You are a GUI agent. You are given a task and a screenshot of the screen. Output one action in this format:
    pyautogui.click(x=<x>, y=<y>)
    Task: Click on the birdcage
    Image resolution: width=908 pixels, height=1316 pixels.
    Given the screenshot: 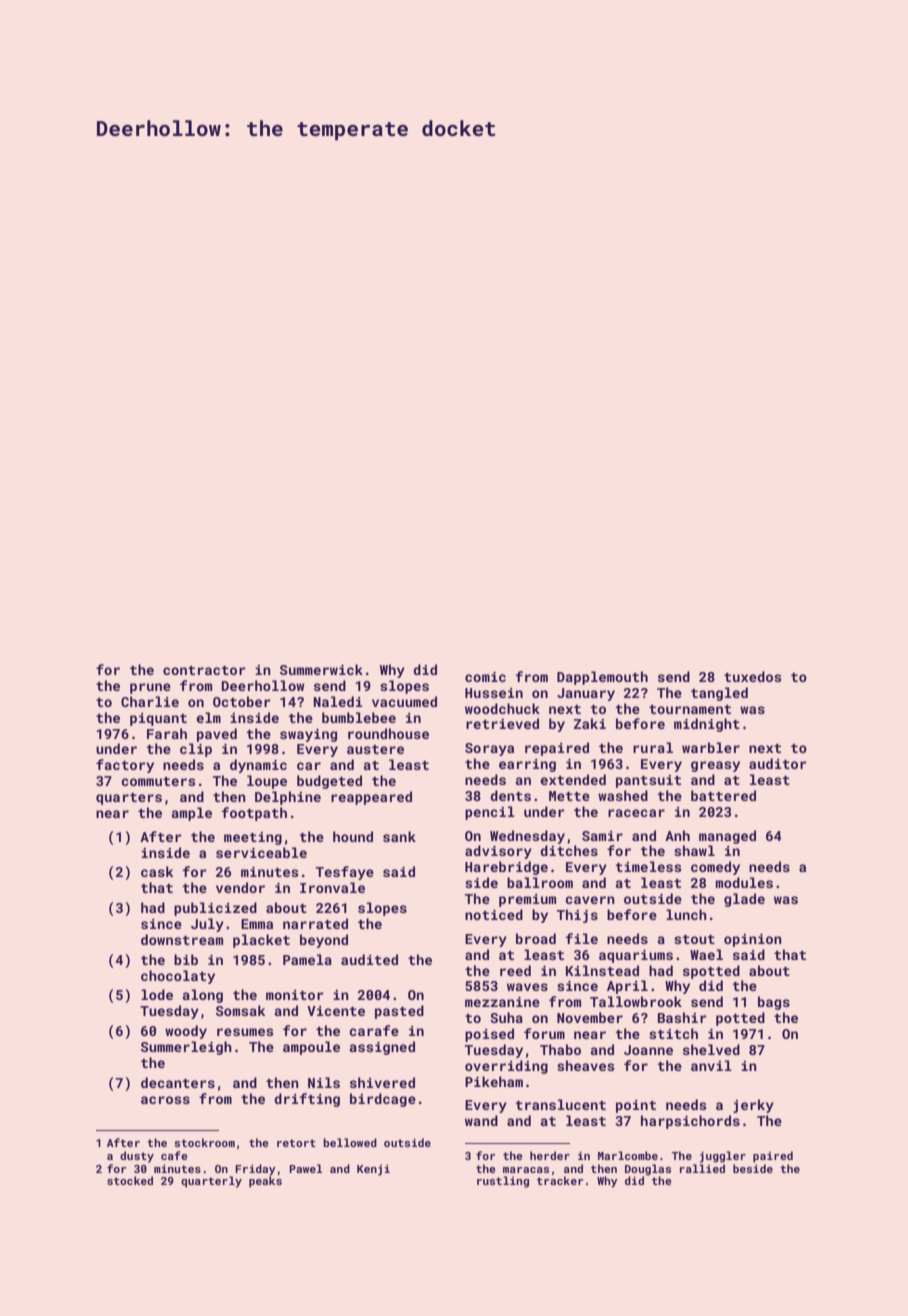 What is the action you would take?
    pyautogui.click(x=383, y=1100)
